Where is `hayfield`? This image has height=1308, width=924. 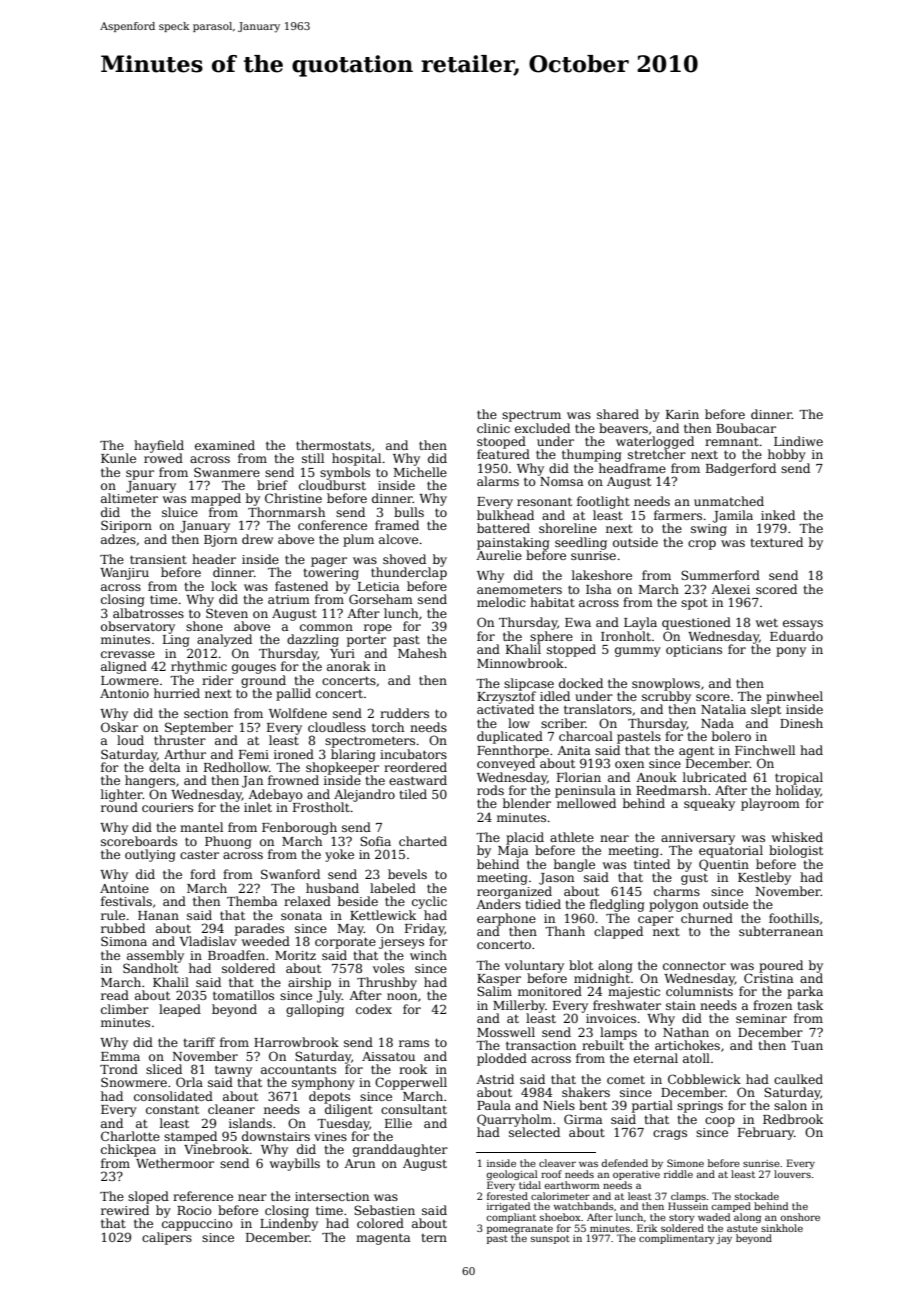
hayfield is located at coordinates (159, 446).
